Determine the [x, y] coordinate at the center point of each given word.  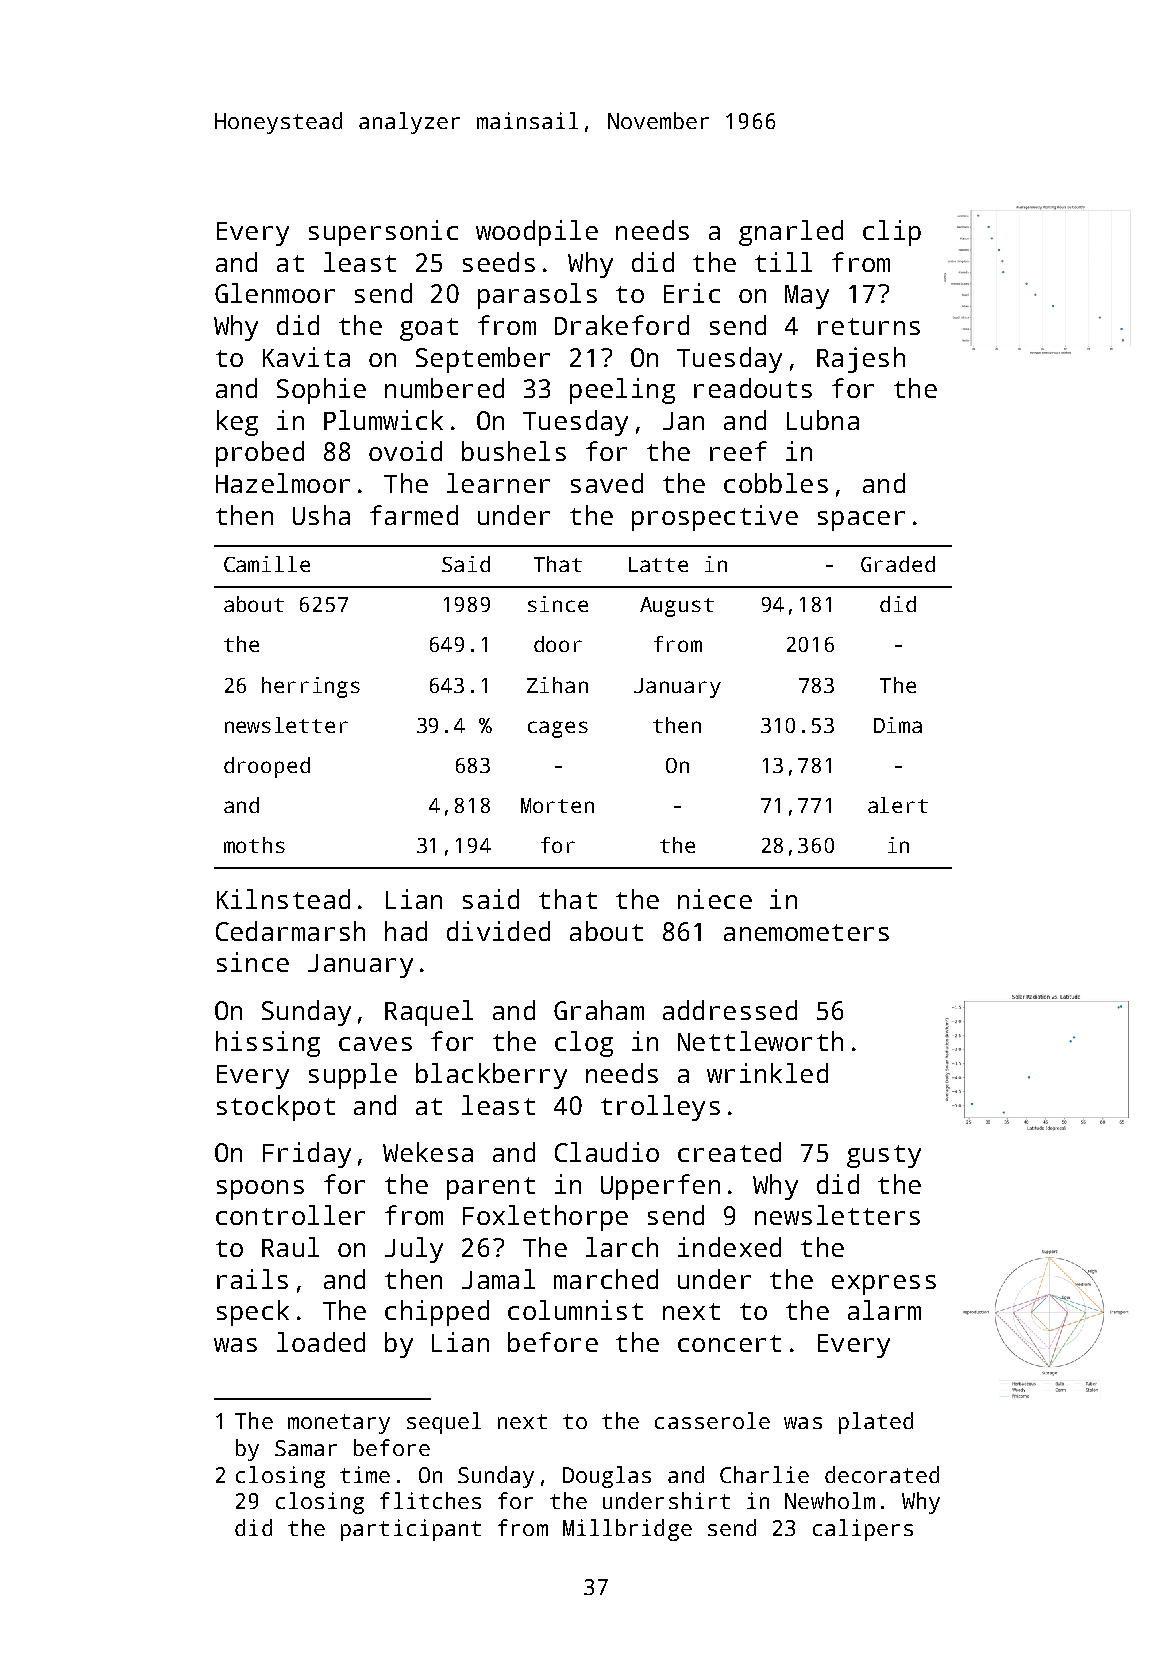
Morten [557, 805]
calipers [863, 1530]
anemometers [806, 932]
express [884, 1285]
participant [411, 1530]
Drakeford [622, 325]
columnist [575, 1310]
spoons [260, 1190]
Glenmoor [275, 293]
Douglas [607, 1477]
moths [254, 845]
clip [892, 233]
